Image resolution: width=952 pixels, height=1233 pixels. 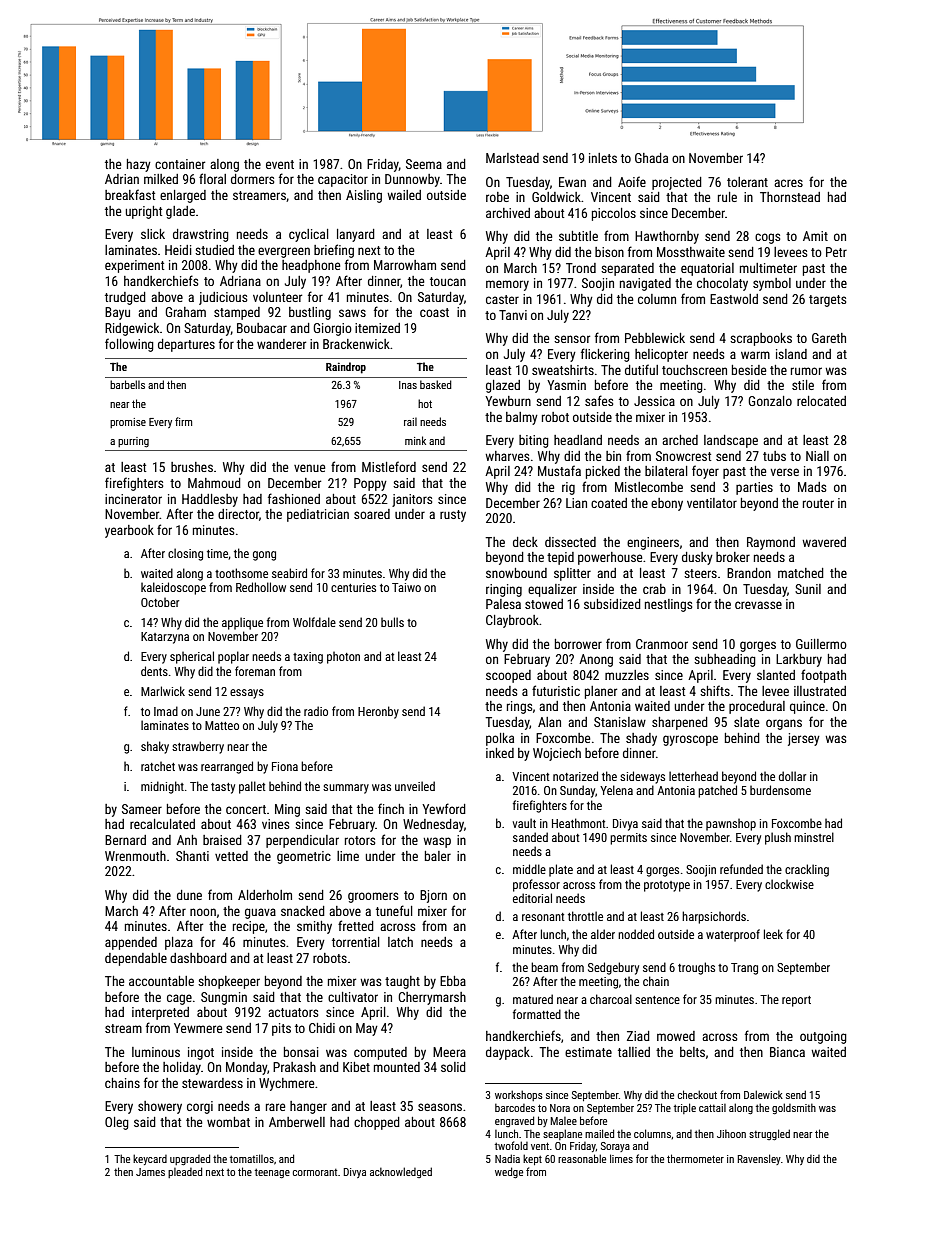 I want to click on acknowledged, so click(x=401, y=1172).
